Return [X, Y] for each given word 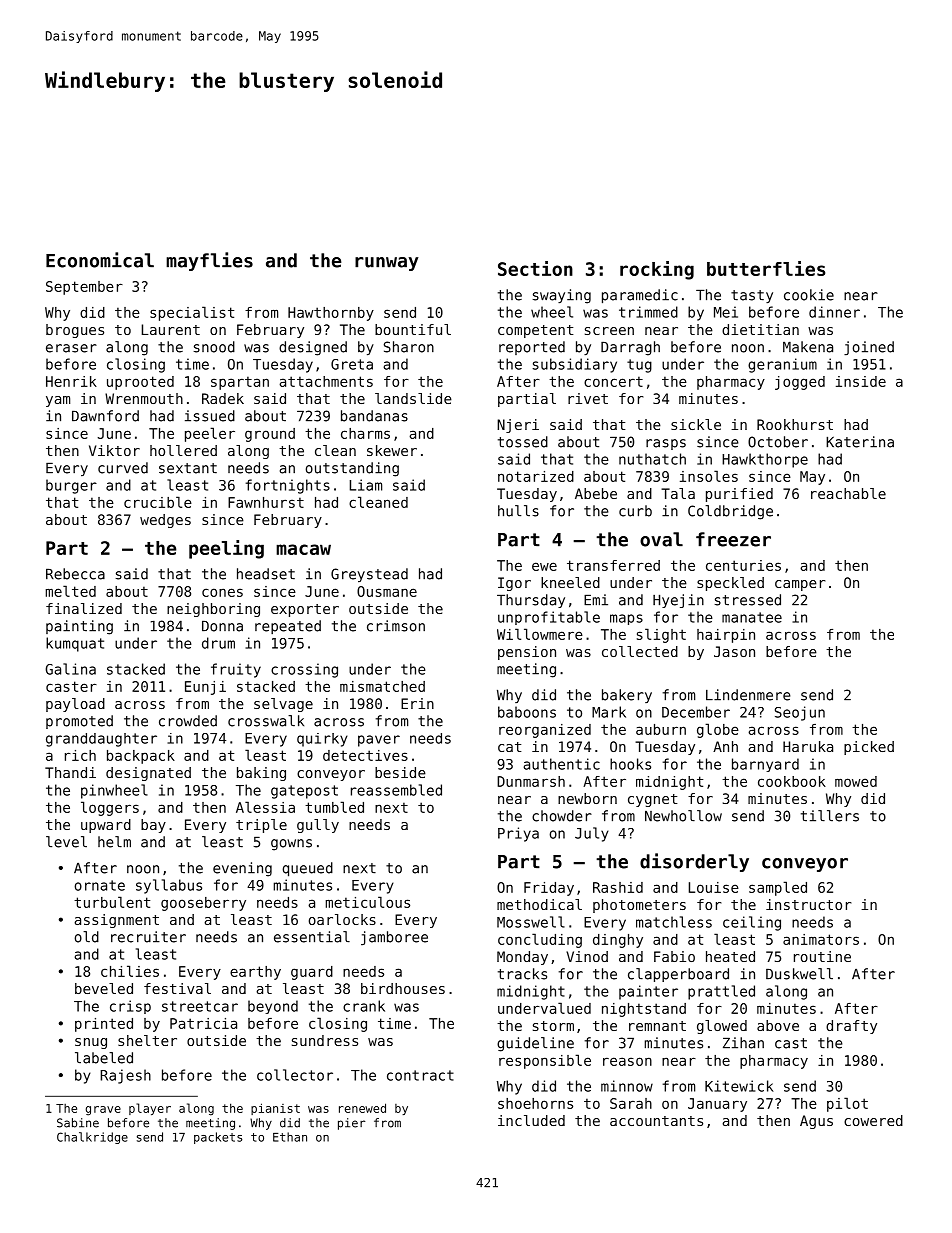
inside [861, 381]
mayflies [209, 261]
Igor [514, 584]
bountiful [413, 329]
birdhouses [403, 988]
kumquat [75, 644]
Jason [734, 651]
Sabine [78, 1123]
